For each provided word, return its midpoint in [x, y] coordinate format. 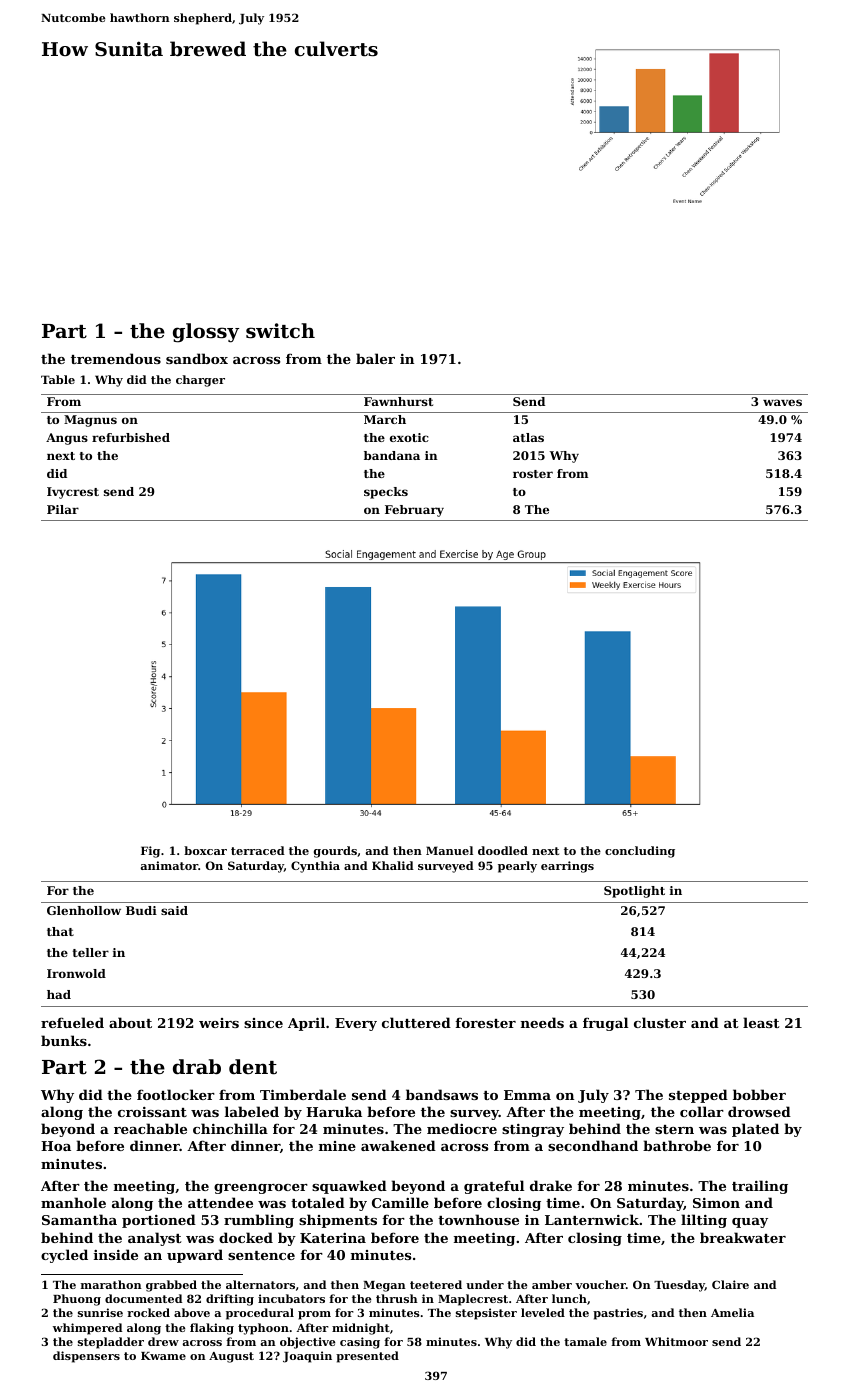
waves [782, 402]
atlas [528, 437]
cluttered [416, 1022]
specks [386, 493]
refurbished [131, 437]
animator [169, 865]
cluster [660, 1022]
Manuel [449, 850]
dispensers [86, 1357]
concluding [640, 852]
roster [533, 474]
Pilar [63, 509]
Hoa [56, 1146]
